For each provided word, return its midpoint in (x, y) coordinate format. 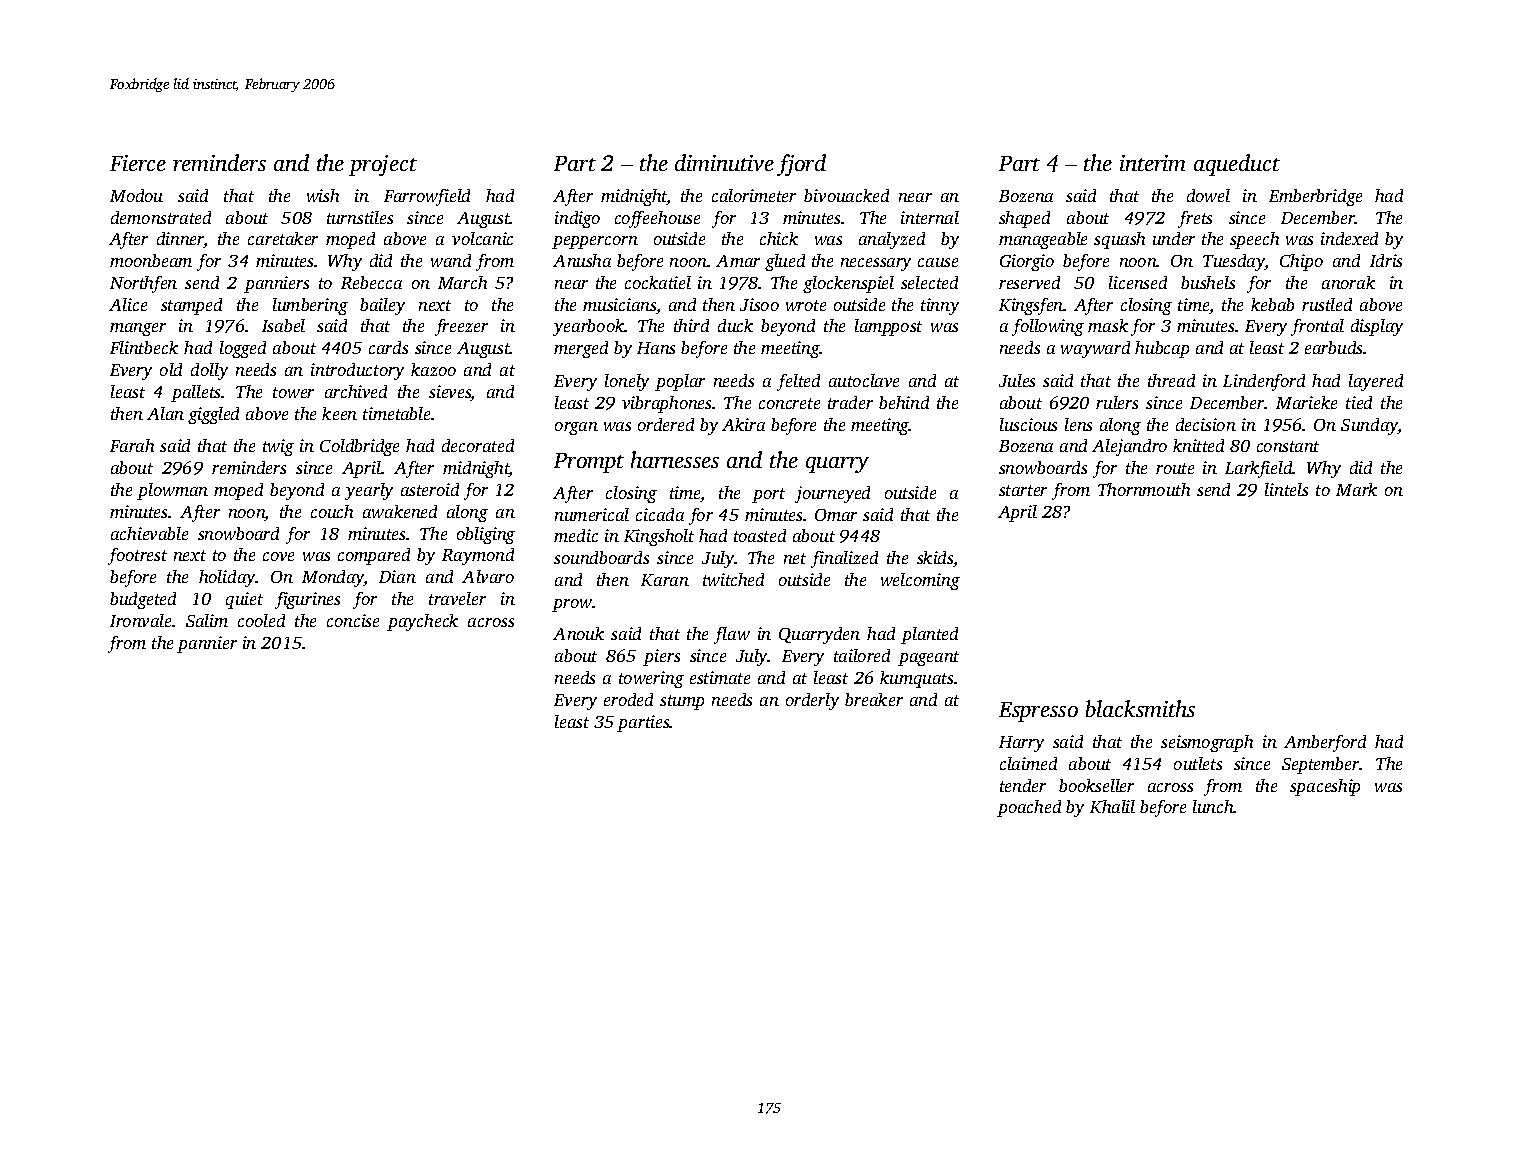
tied (1359, 402)
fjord (801, 165)
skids (935, 557)
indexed (1349, 238)
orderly (812, 701)
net (795, 558)
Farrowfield (427, 197)
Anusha (582, 260)
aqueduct (1237, 165)
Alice (128, 304)
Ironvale (140, 620)
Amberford (1325, 743)
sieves (450, 393)
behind (904, 402)
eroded (628, 699)
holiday (227, 578)
